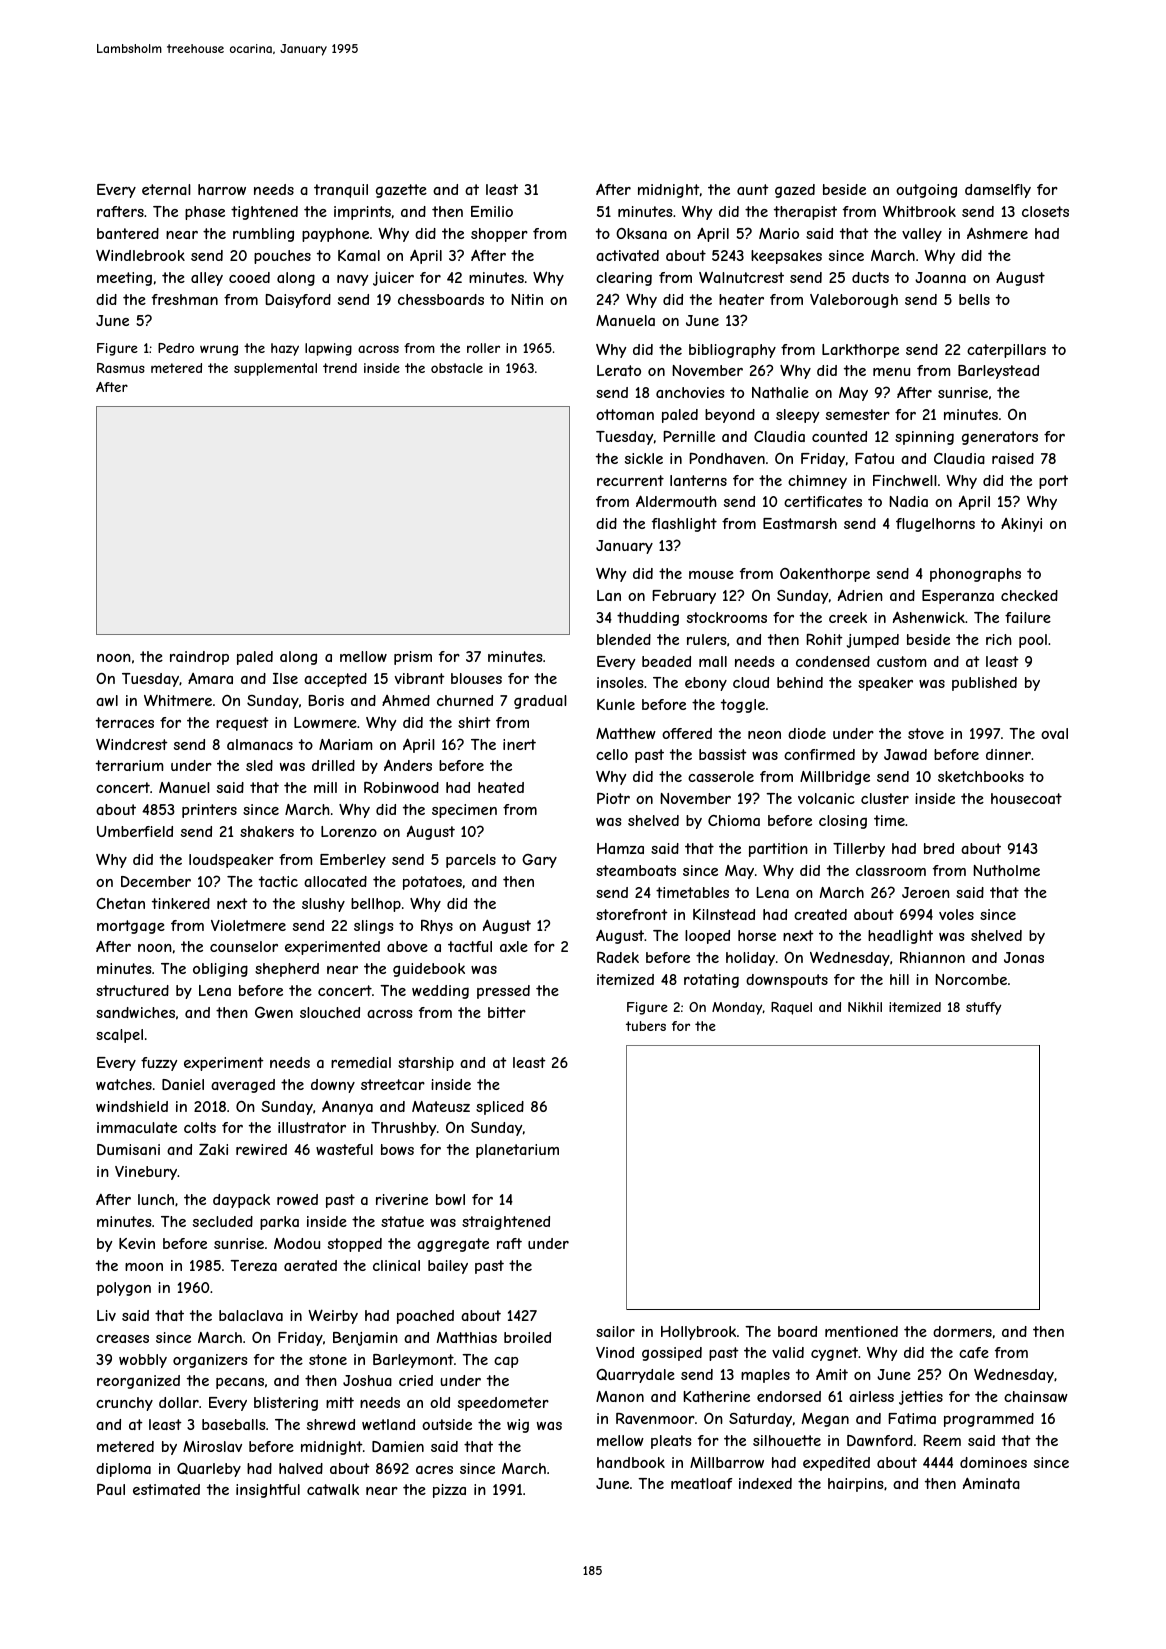  I want to click on cello, so click(612, 754).
